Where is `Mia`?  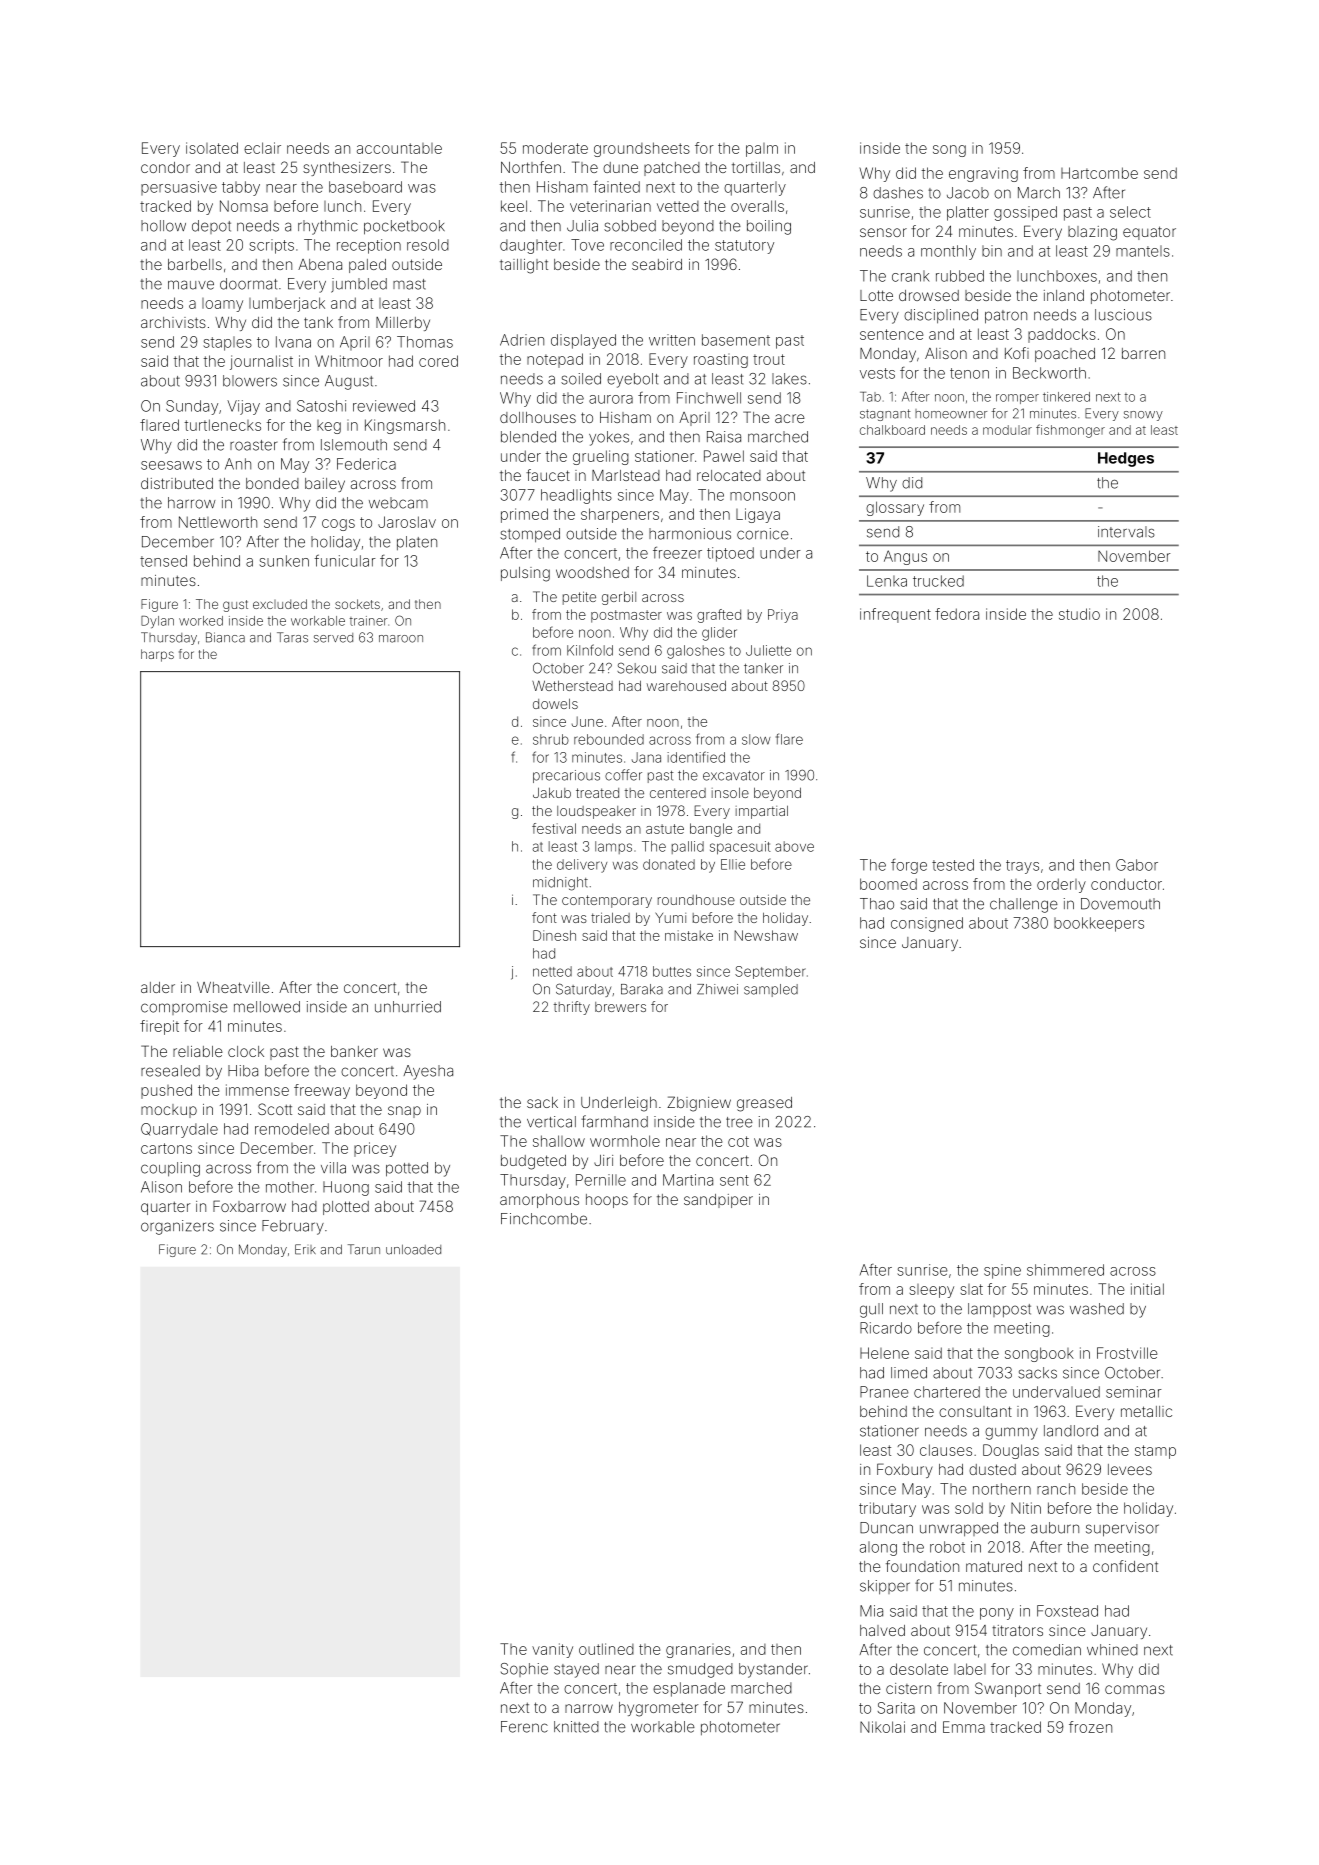 Mia is located at coordinates (871, 1611).
